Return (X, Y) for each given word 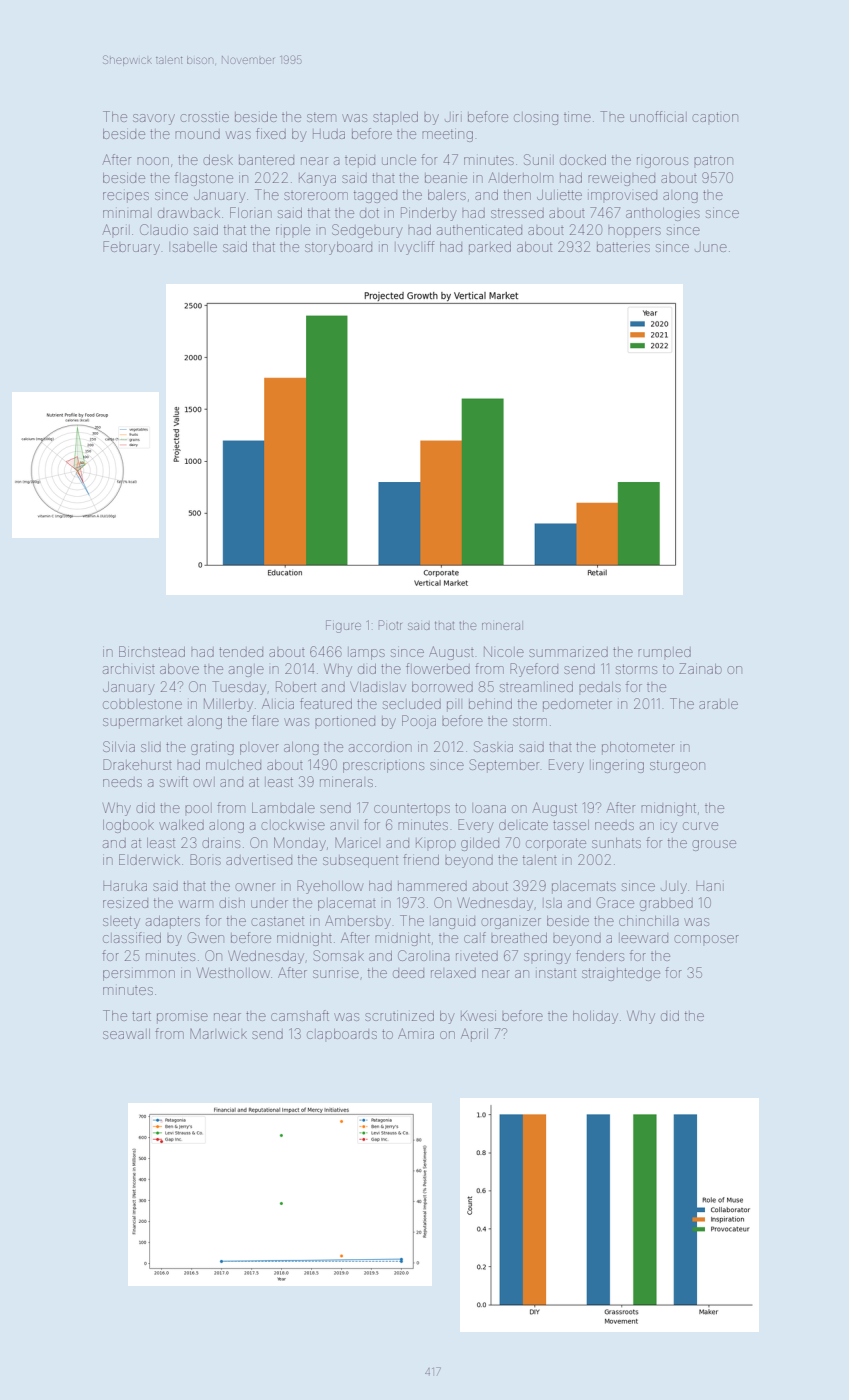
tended (241, 652)
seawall (126, 1034)
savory (154, 119)
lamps (366, 653)
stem (321, 117)
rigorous (662, 162)
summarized (568, 652)
